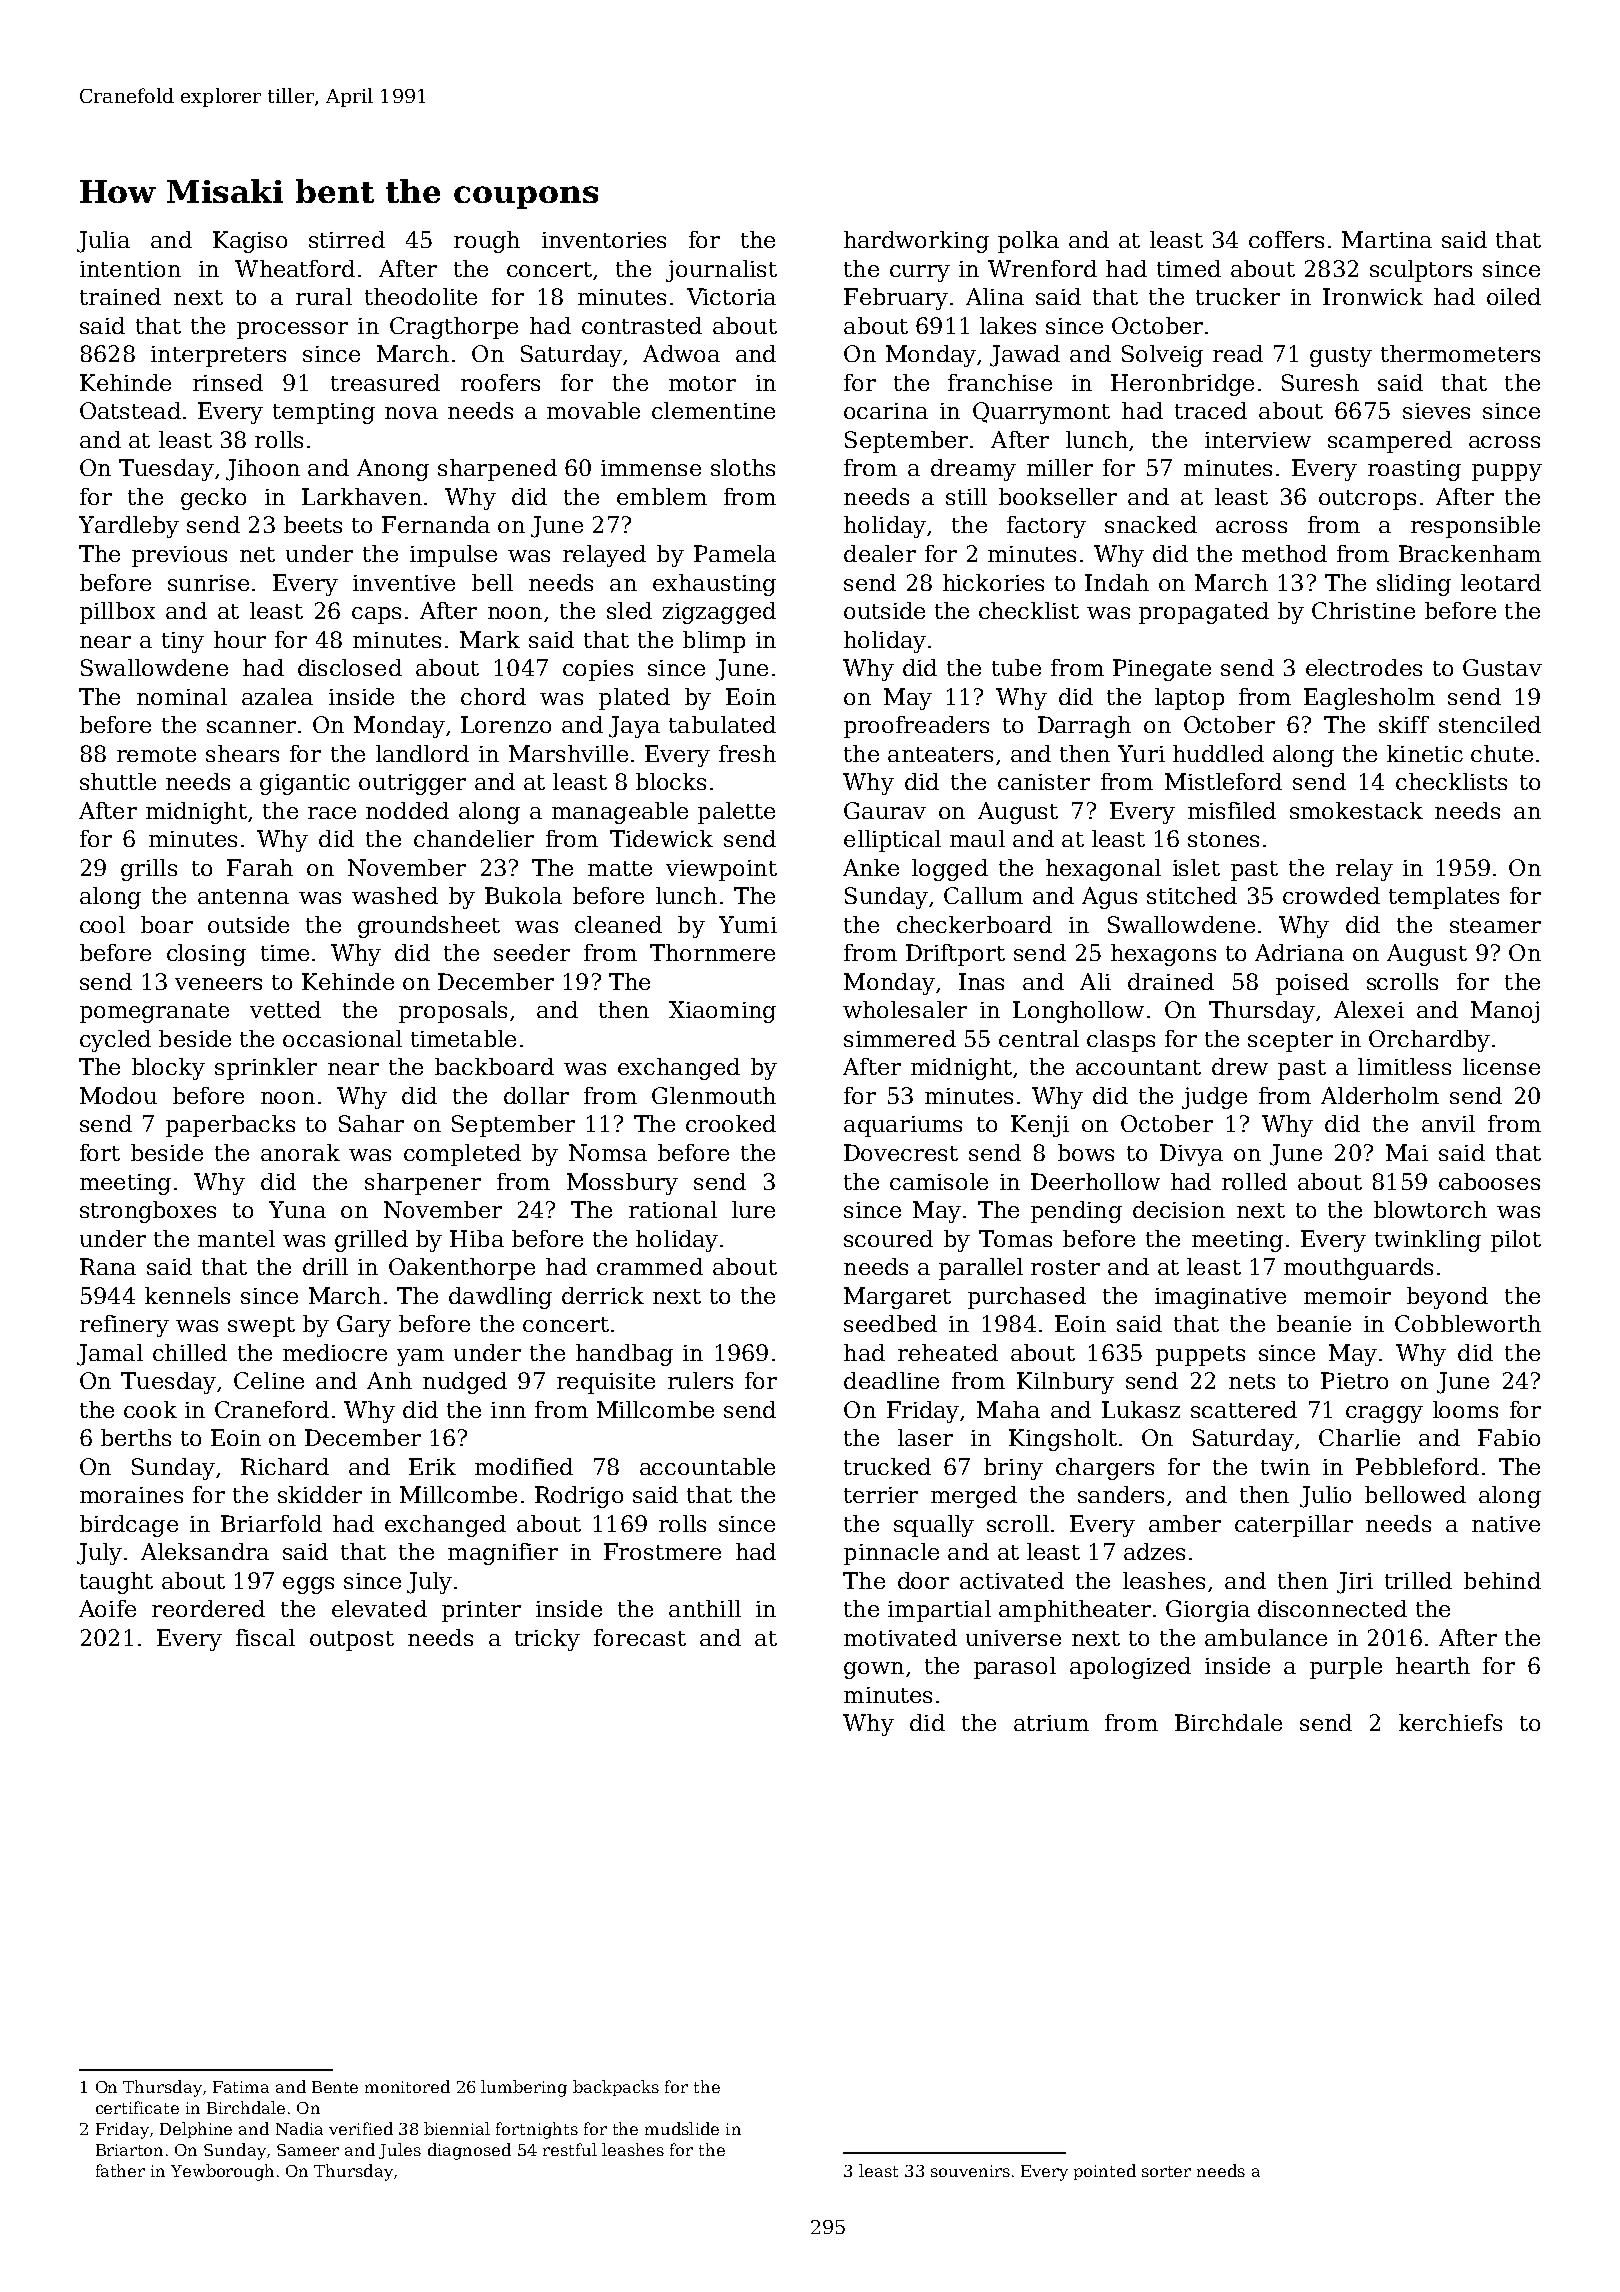 This screenshot has width=1620, height=2292. I want to click on Sameer, so click(308, 2150).
